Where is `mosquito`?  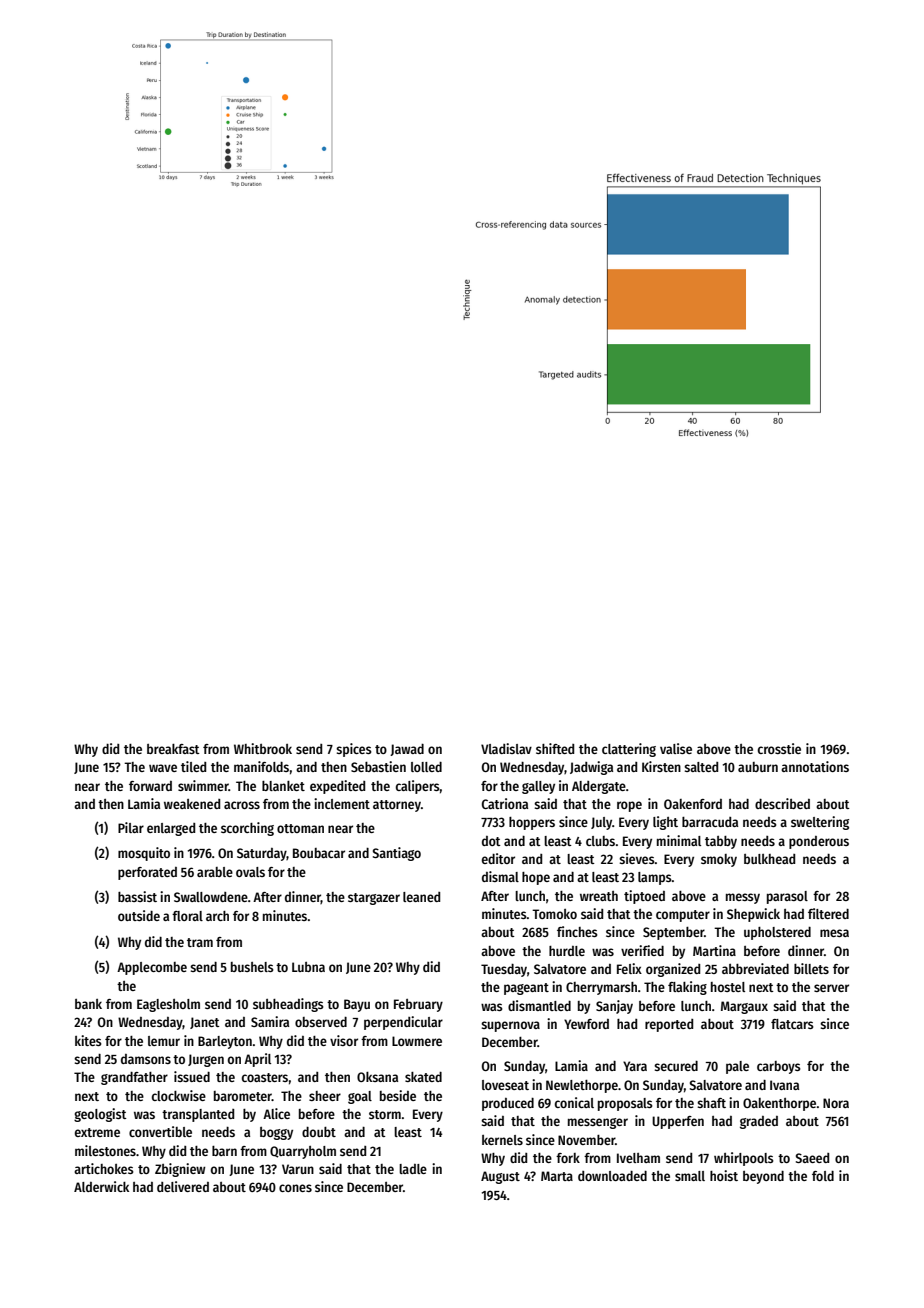
mosquito is located at coordinates (144, 854).
